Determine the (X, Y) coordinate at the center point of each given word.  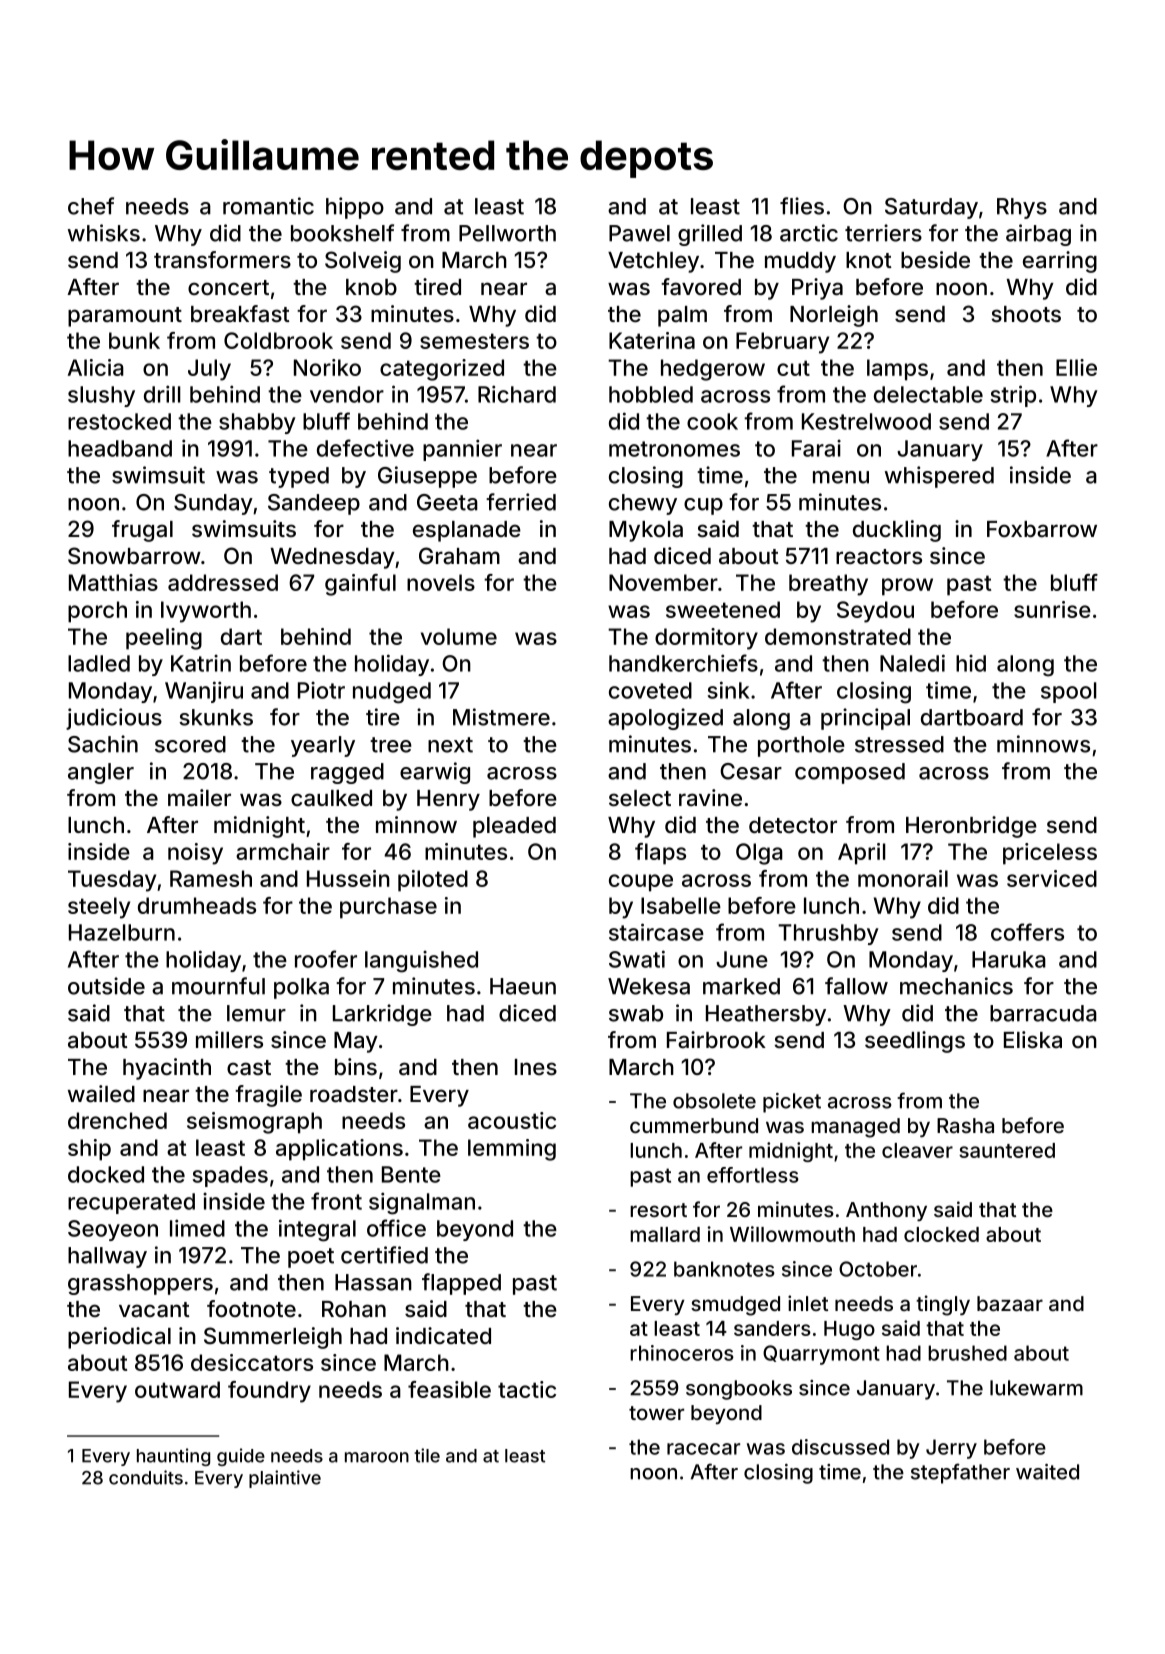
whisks (104, 233)
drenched (117, 1120)
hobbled (651, 394)
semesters (474, 341)
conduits (146, 1477)
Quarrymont (821, 1355)
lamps (897, 370)
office (396, 1228)
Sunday (213, 504)
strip (1013, 396)
